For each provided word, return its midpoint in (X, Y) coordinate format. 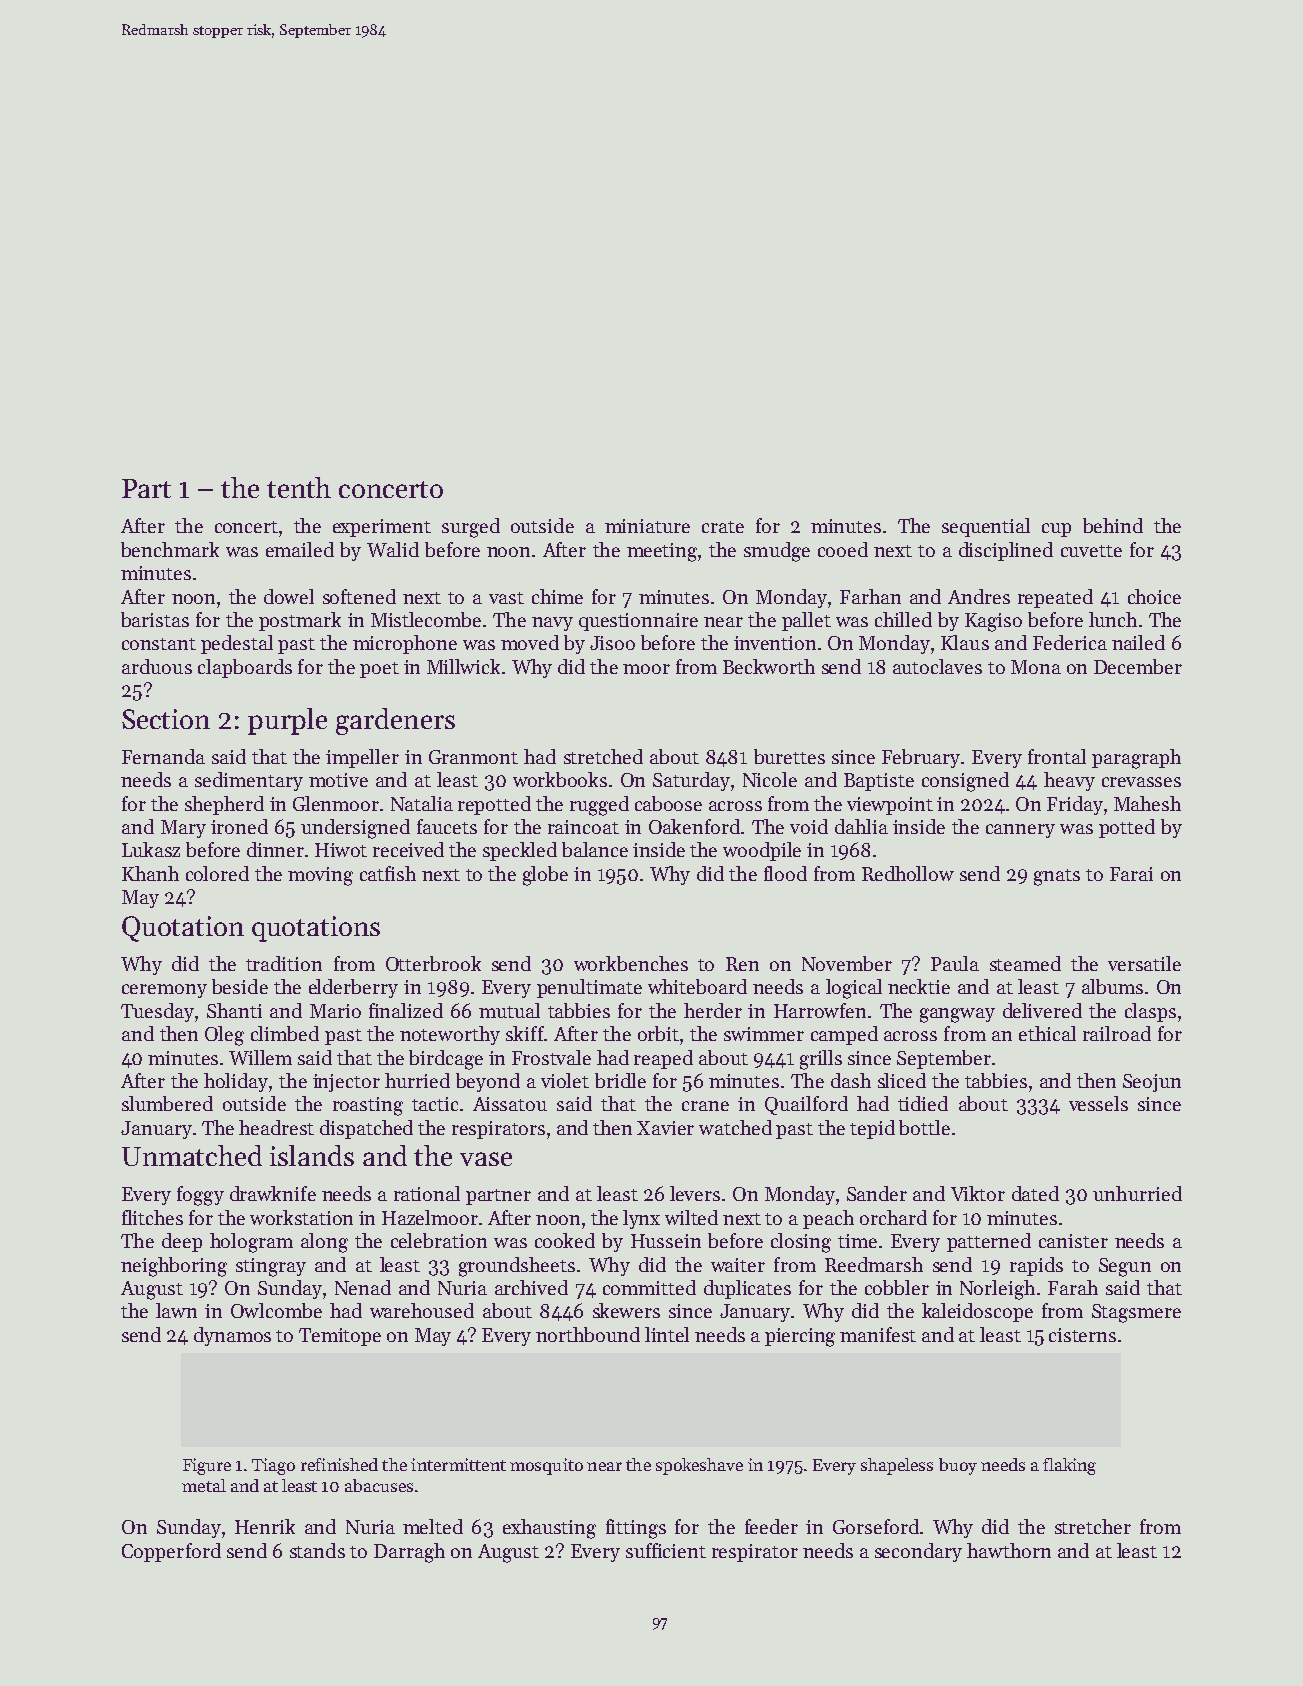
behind (1113, 525)
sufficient (666, 1550)
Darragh (409, 1553)
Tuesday (157, 1012)
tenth (299, 487)
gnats (1057, 877)
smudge (777, 552)
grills (821, 1060)
